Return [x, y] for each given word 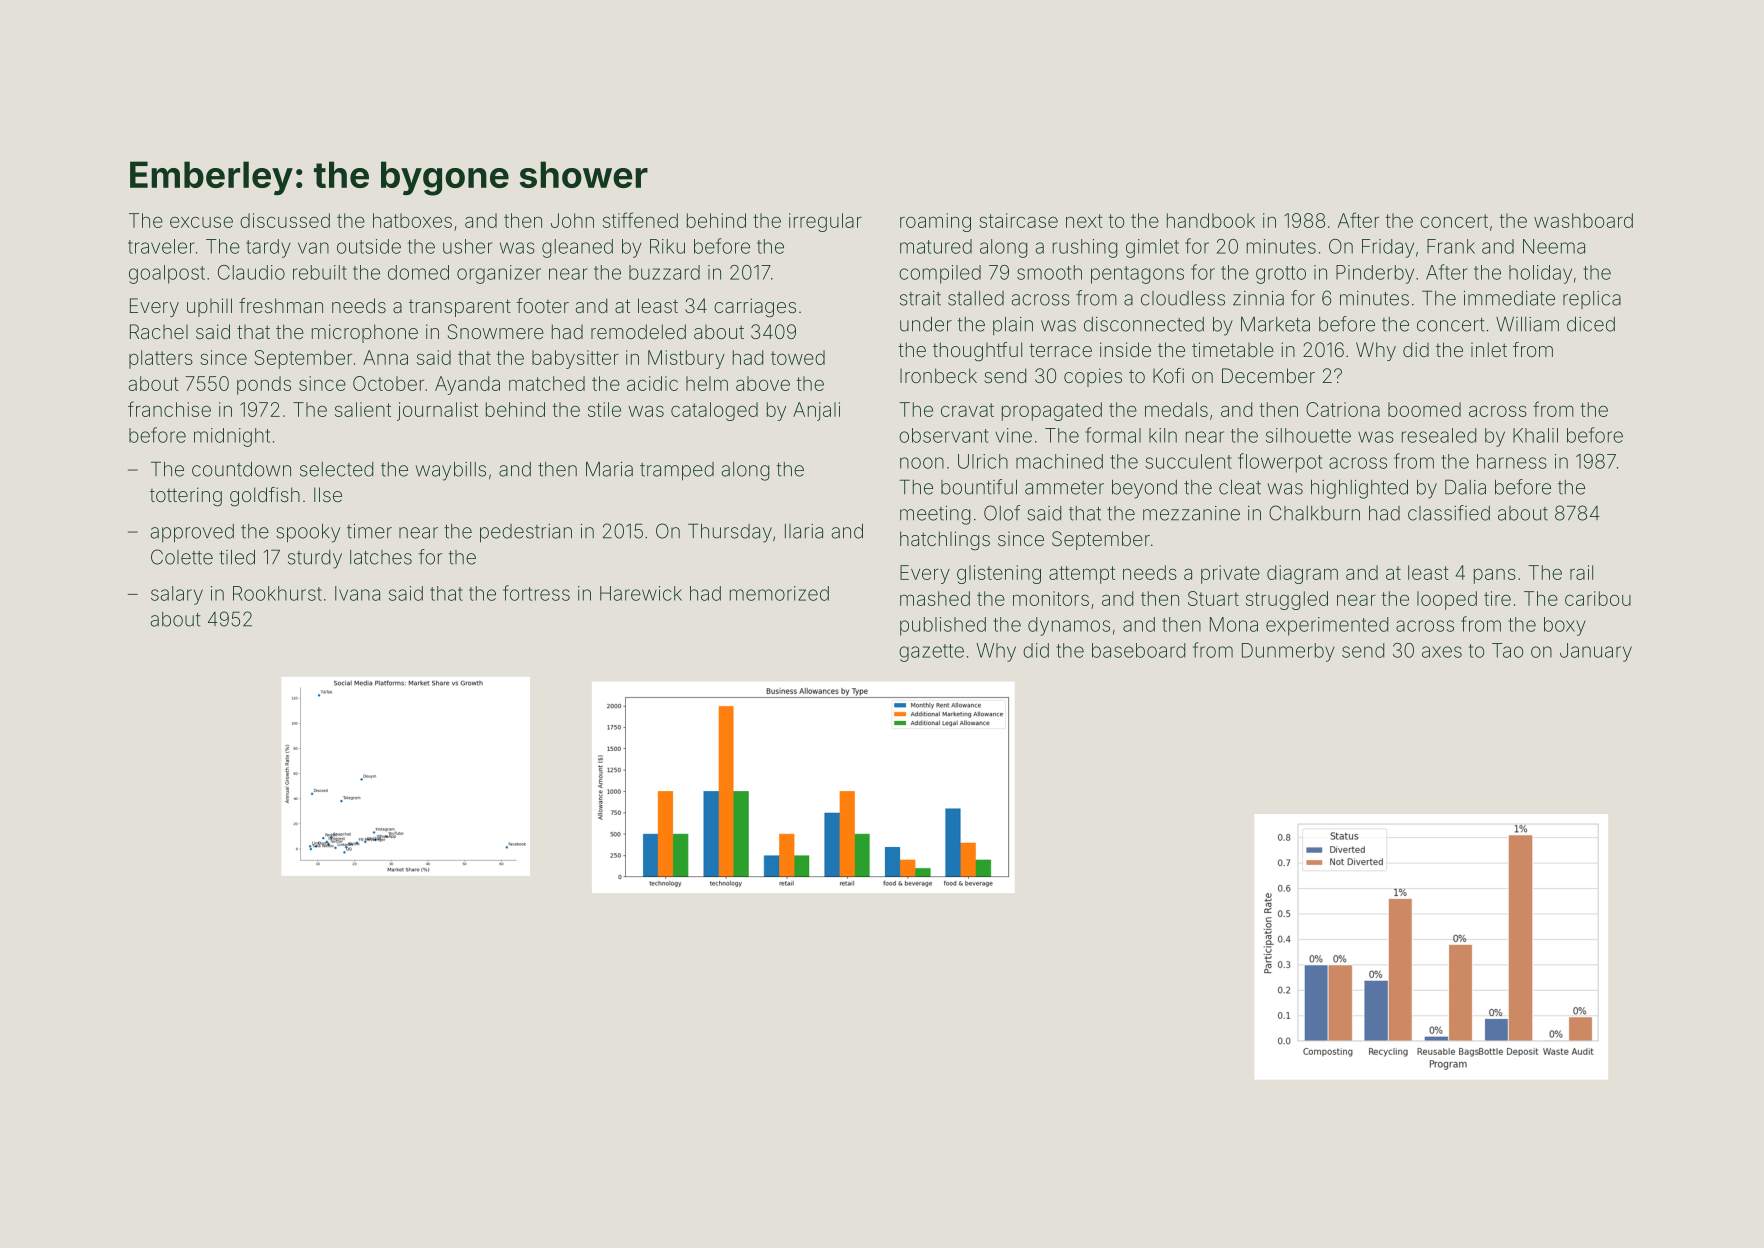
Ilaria [804, 531]
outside [369, 246]
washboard [1583, 220]
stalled [976, 298]
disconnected [1144, 324]
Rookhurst [277, 593]
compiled [940, 274]
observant [943, 435]
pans [1495, 576]
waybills [451, 471]
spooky [308, 533]
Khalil [1535, 435]
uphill [209, 307]
